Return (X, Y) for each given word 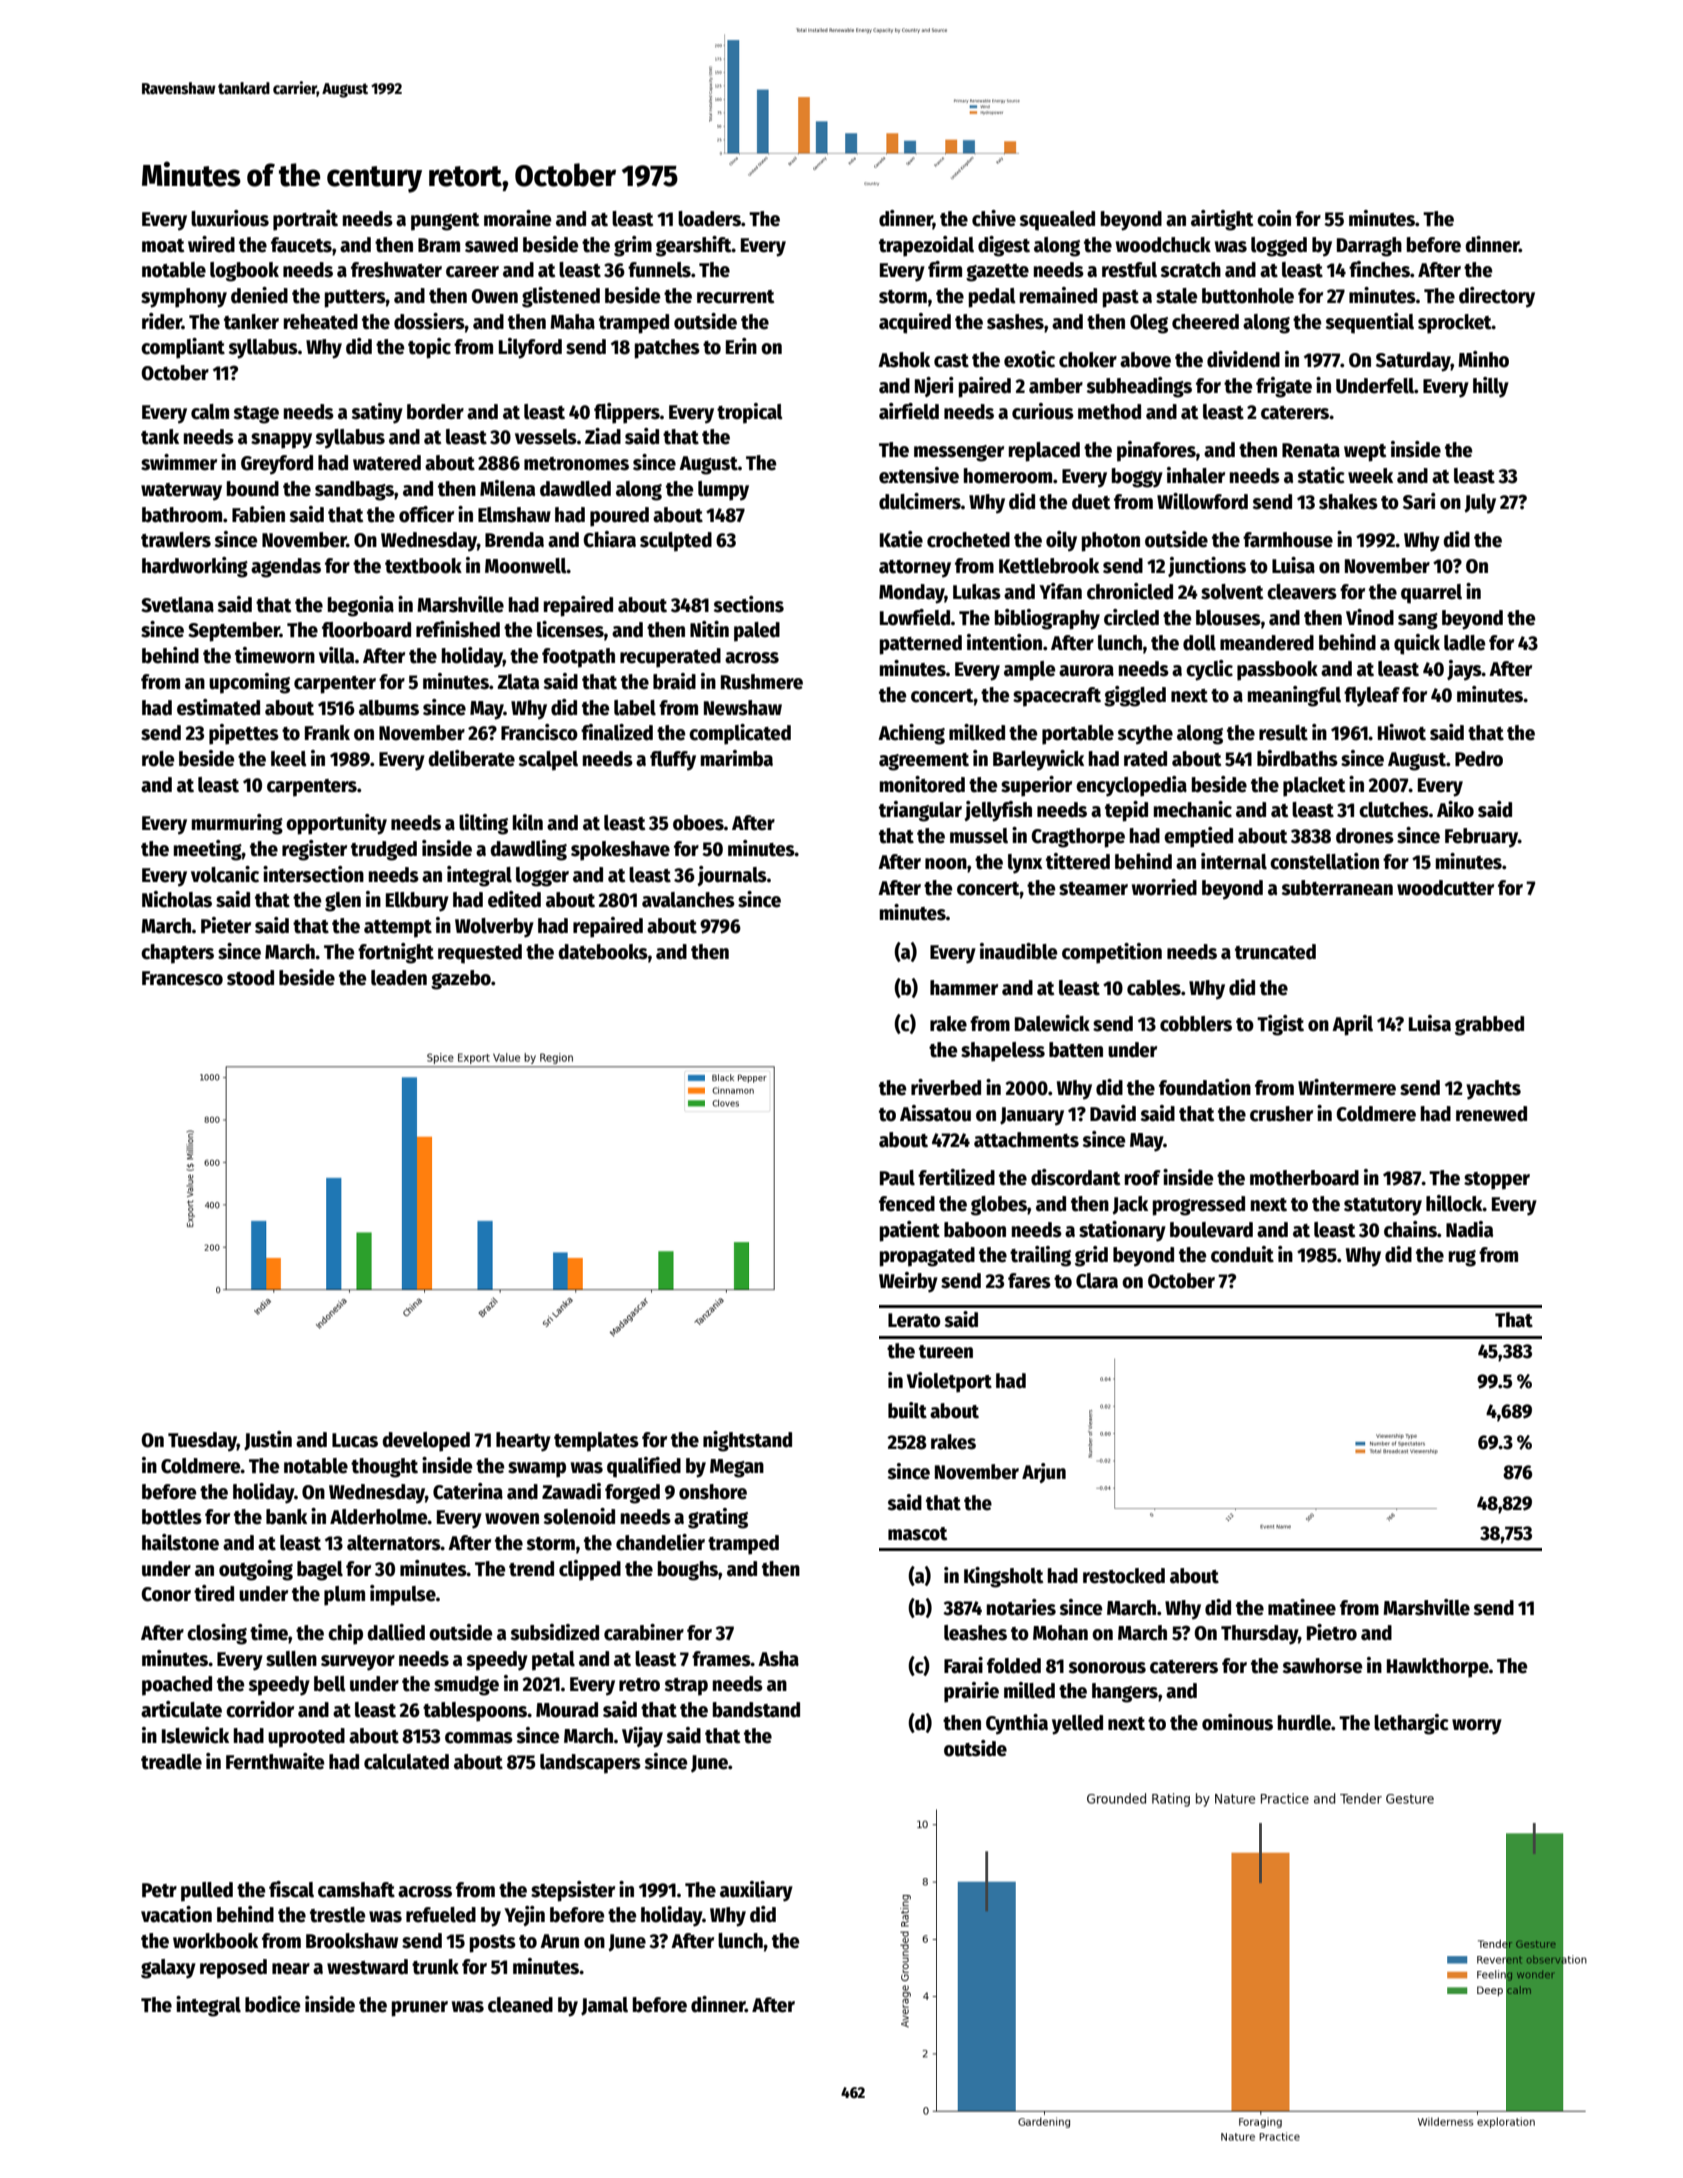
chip (345, 1634)
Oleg (1149, 324)
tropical (750, 413)
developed (426, 1442)
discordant (1076, 1177)
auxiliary (756, 1891)
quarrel (1431, 594)
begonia (361, 606)
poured (619, 517)
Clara (1097, 1281)
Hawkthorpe (1438, 1668)
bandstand (756, 1710)
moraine (518, 218)
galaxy (168, 1969)
